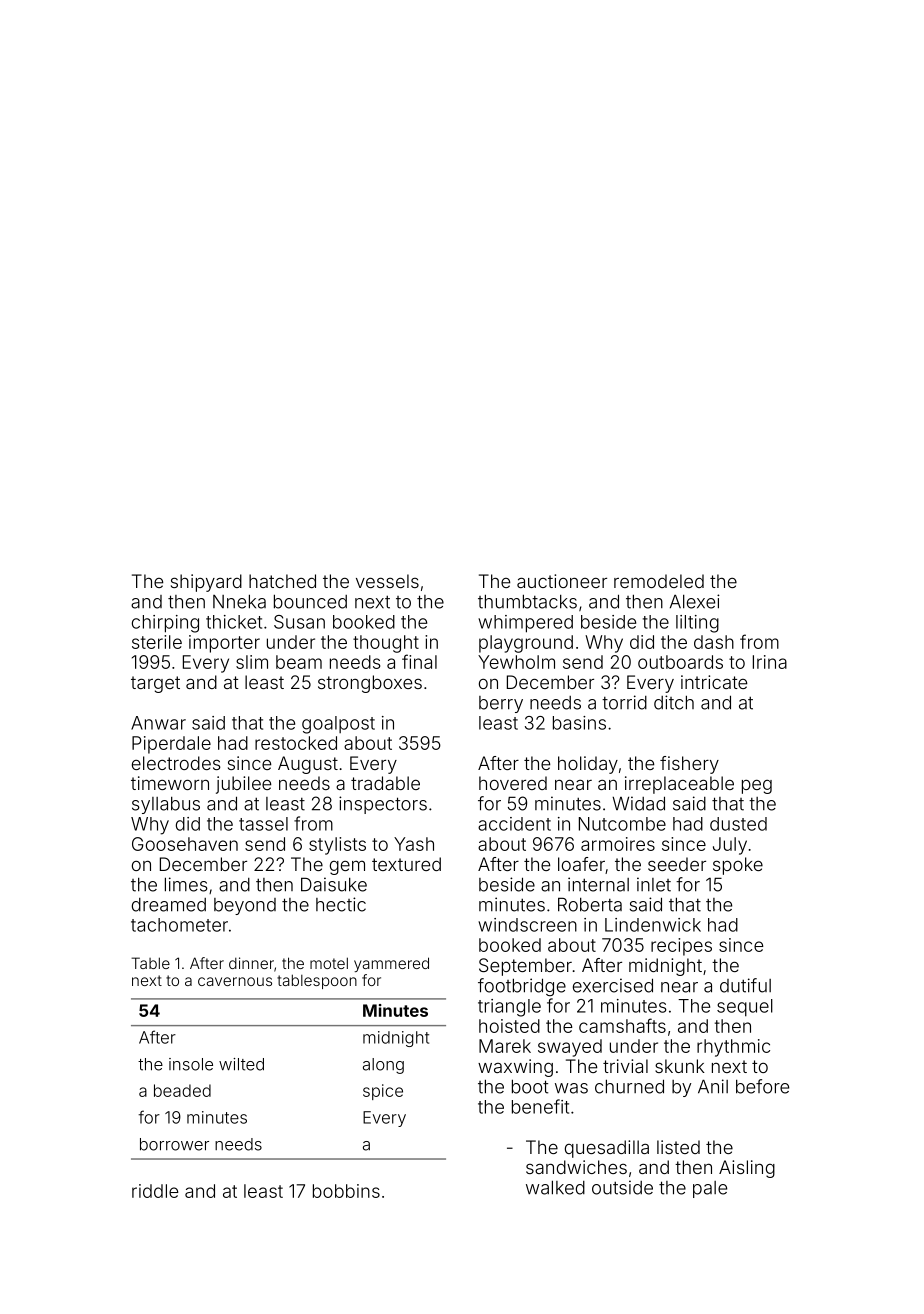 This screenshot has height=1314, width=924. I want to click on vessels, so click(387, 581).
